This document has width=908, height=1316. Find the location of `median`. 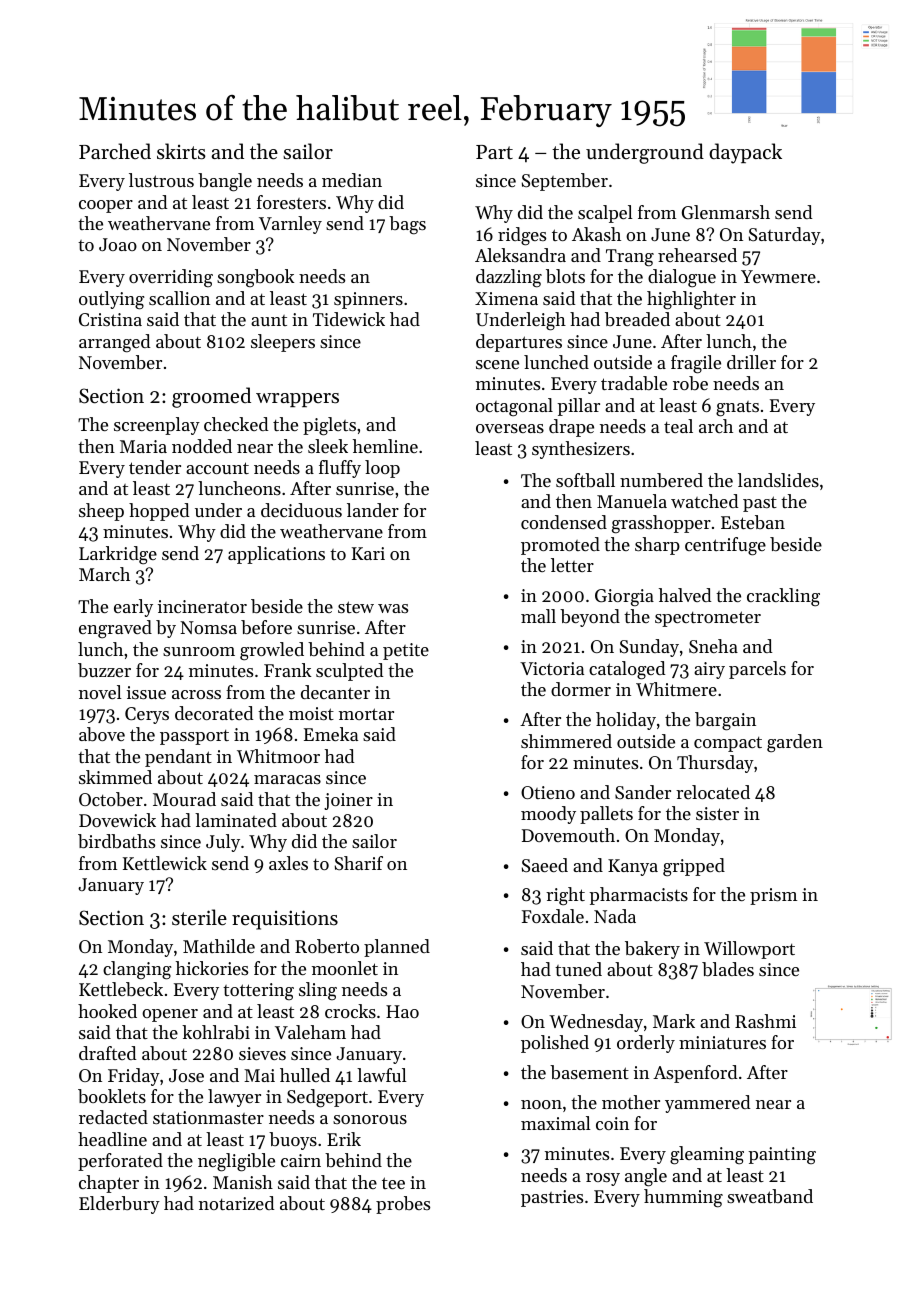

median is located at coordinates (352, 180).
